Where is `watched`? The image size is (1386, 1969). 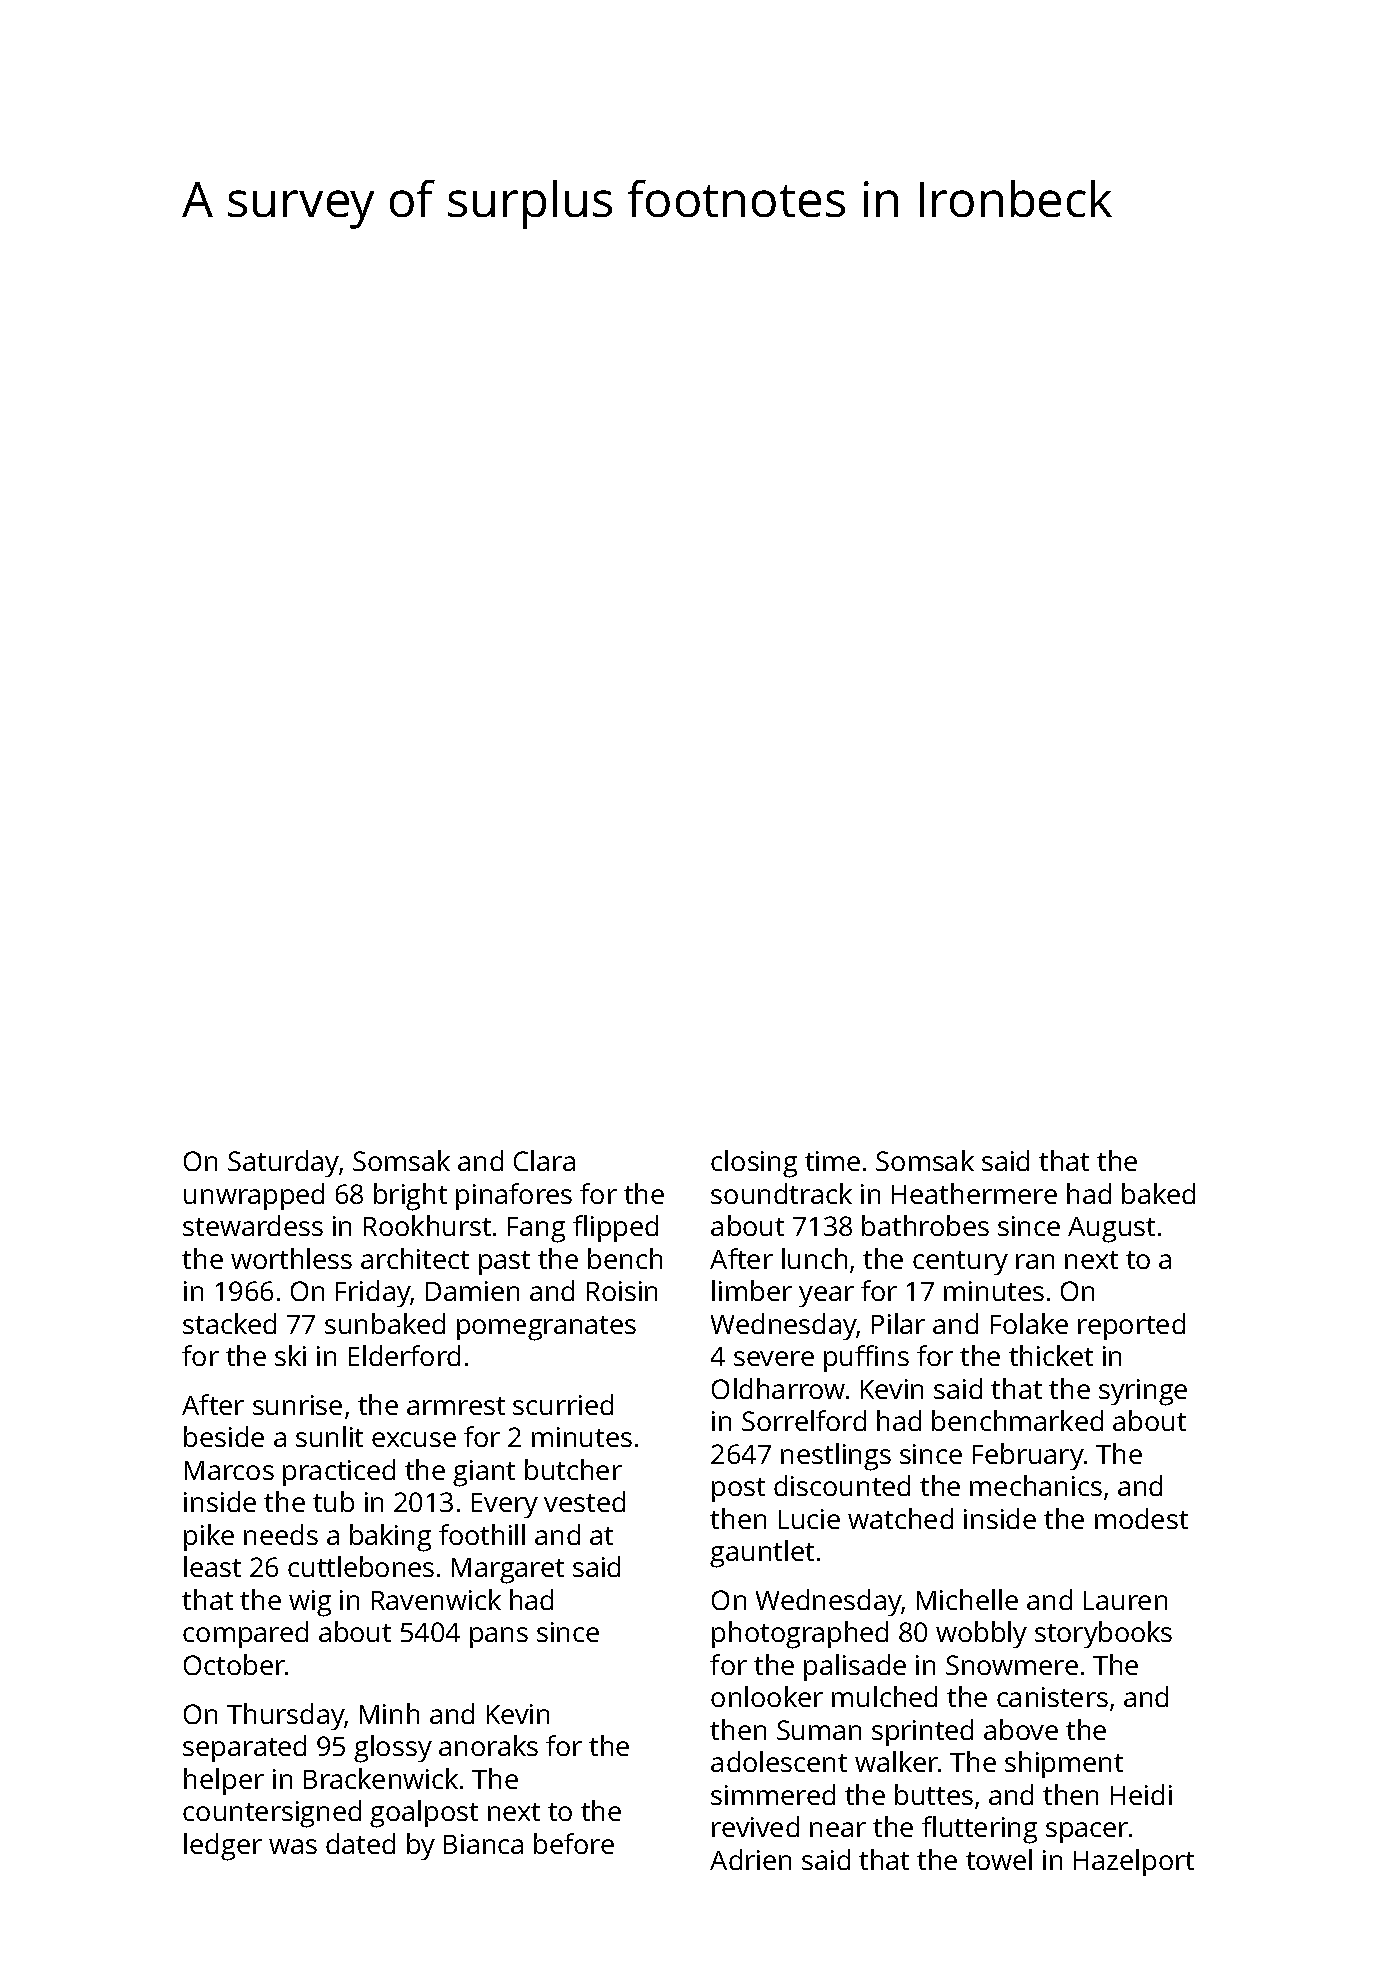
watched is located at coordinates (900, 1518).
